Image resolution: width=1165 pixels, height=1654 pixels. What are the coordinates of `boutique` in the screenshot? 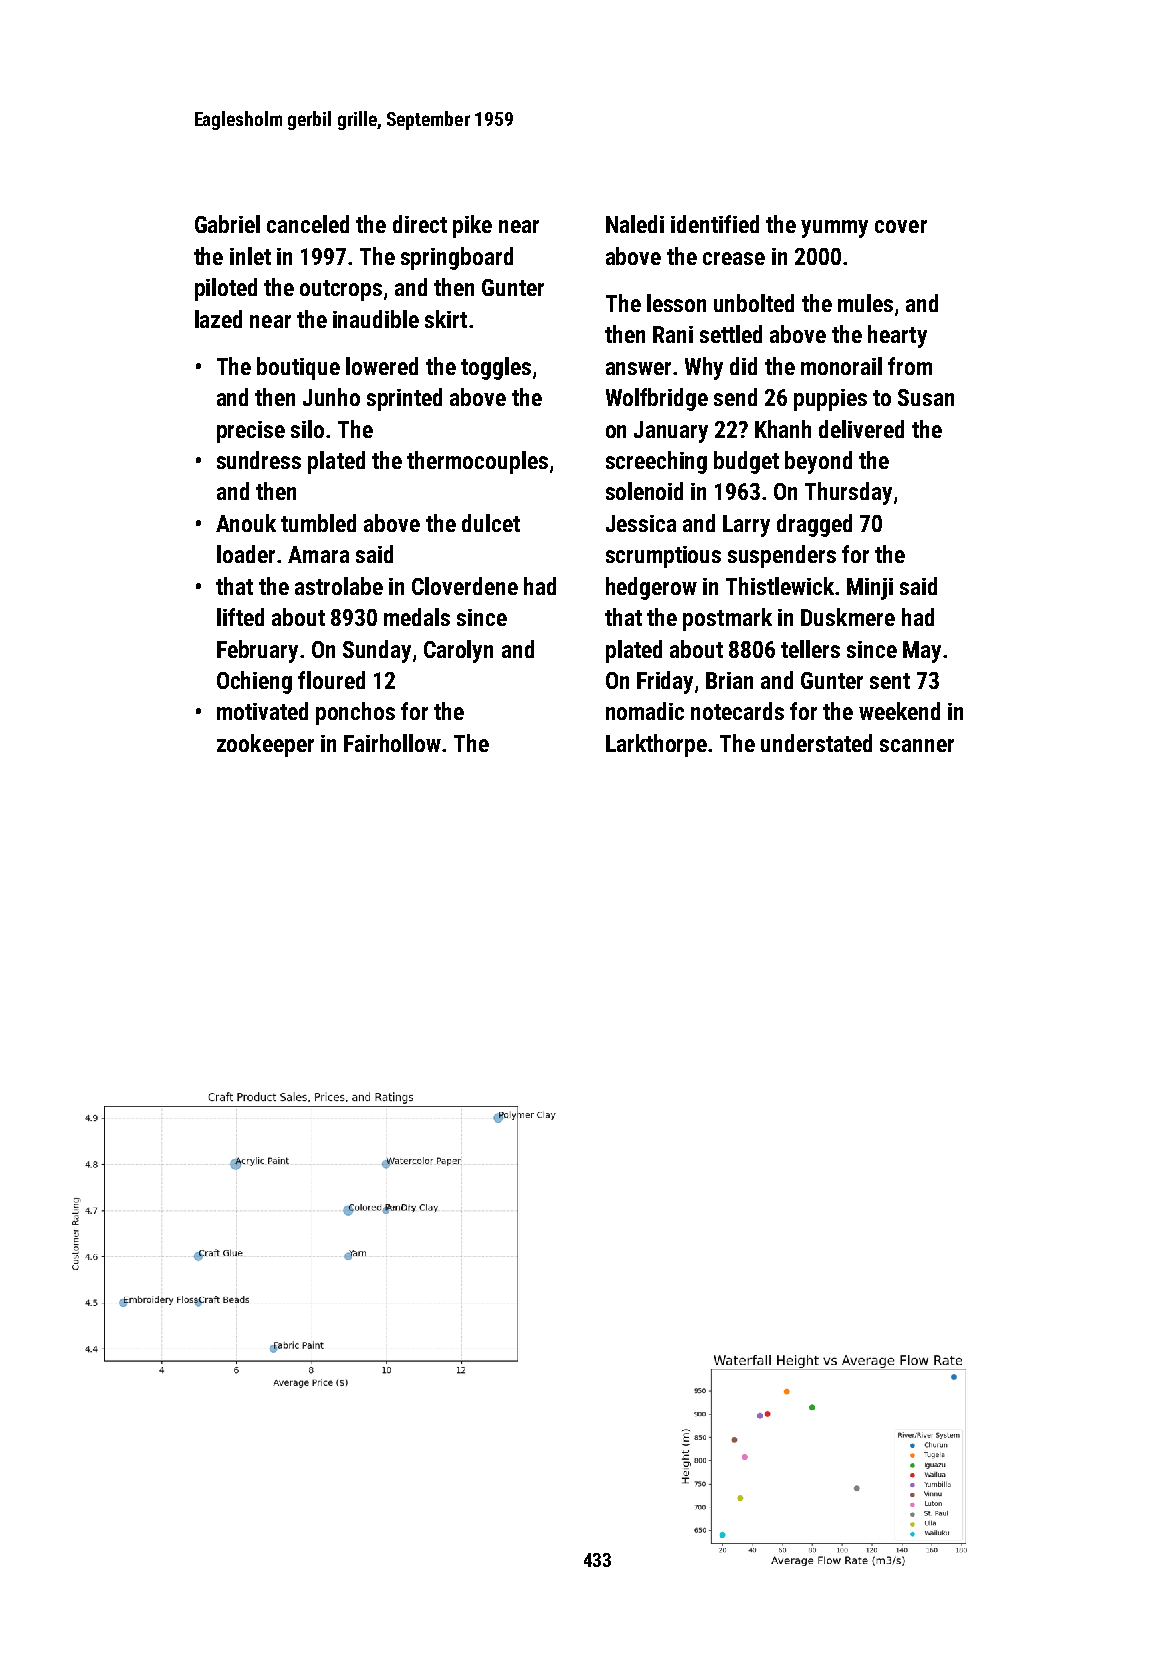 It's located at (298, 368).
